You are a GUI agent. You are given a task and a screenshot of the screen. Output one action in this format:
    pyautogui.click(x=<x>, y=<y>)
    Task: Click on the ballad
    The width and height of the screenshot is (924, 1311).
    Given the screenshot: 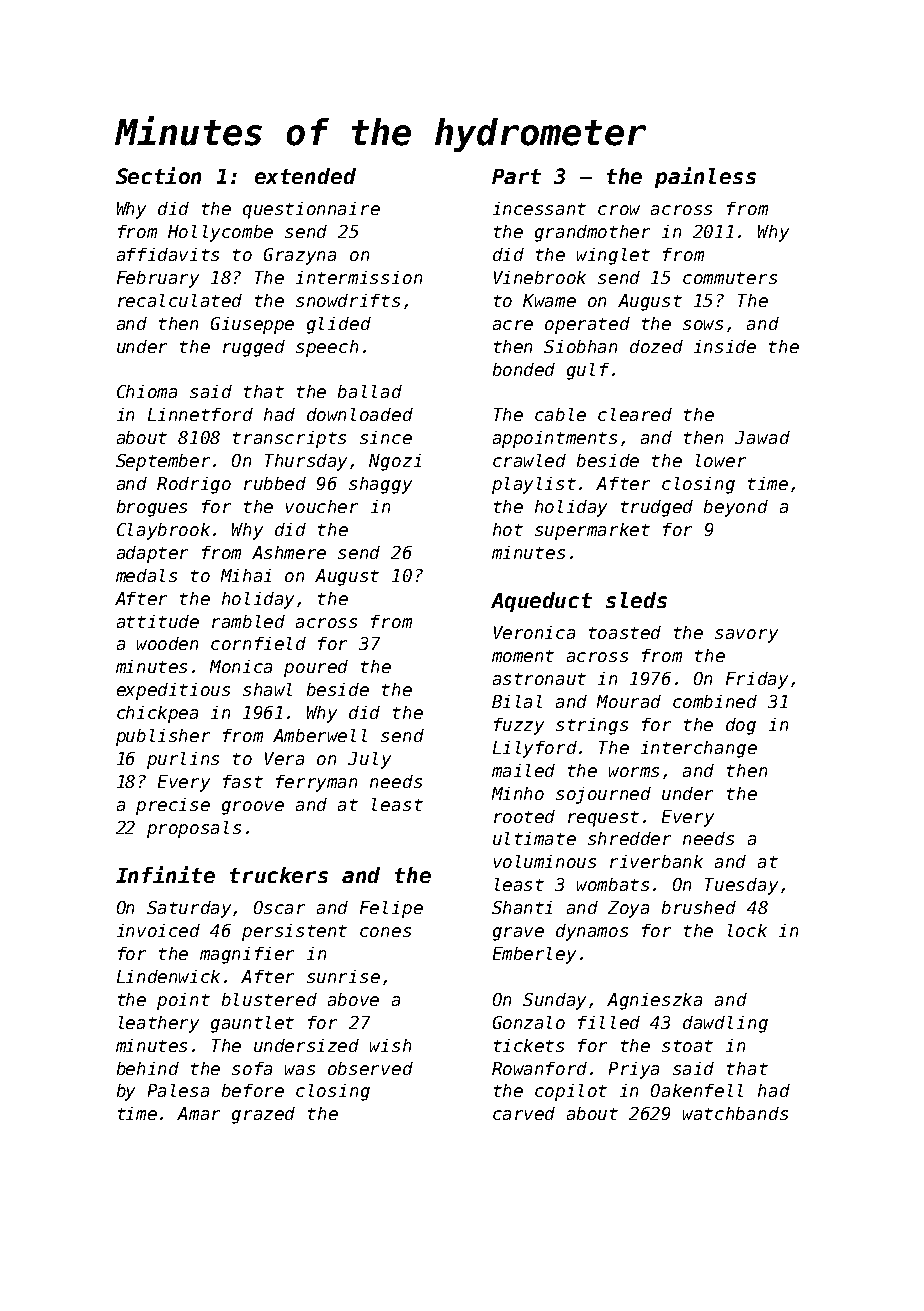 What is the action you would take?
    pyautogui.click(x=370, y=391)
